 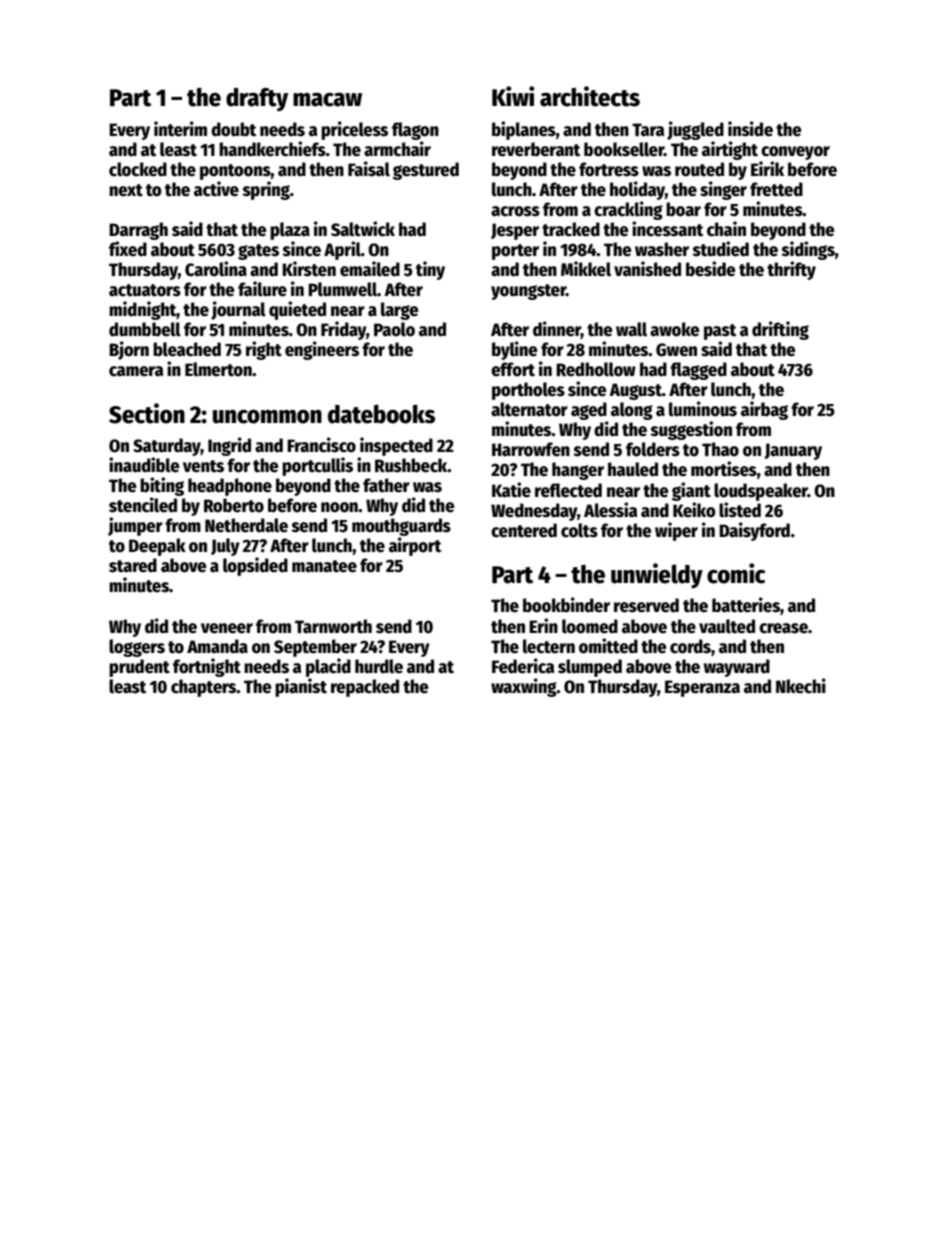 I want to click on along, so click(x=632, y=411).
